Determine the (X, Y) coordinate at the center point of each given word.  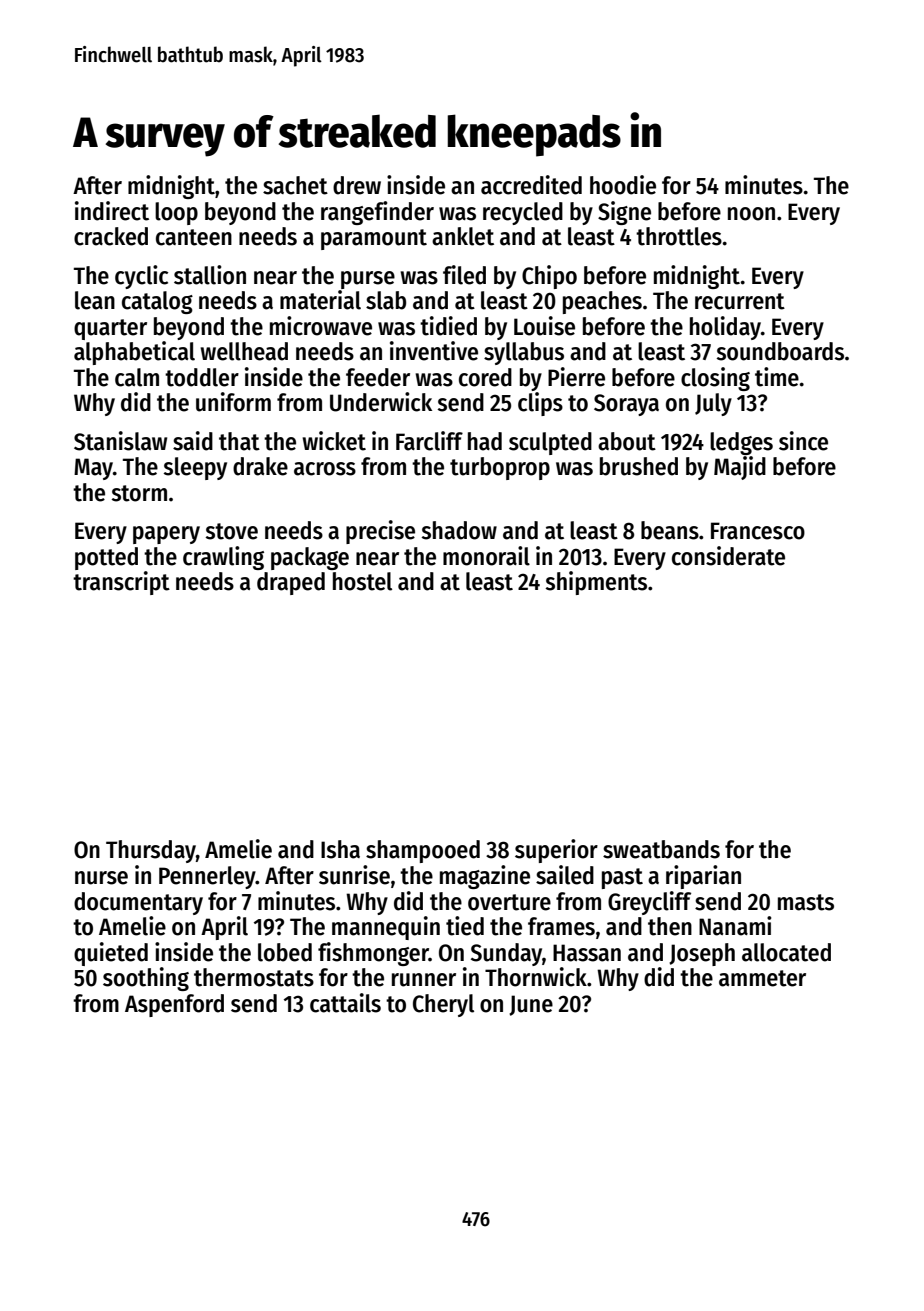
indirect (112, 211)
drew (357, 185)
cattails (345, 1003)
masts (806, 902)
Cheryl (443, 1005)
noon (751, 214)
